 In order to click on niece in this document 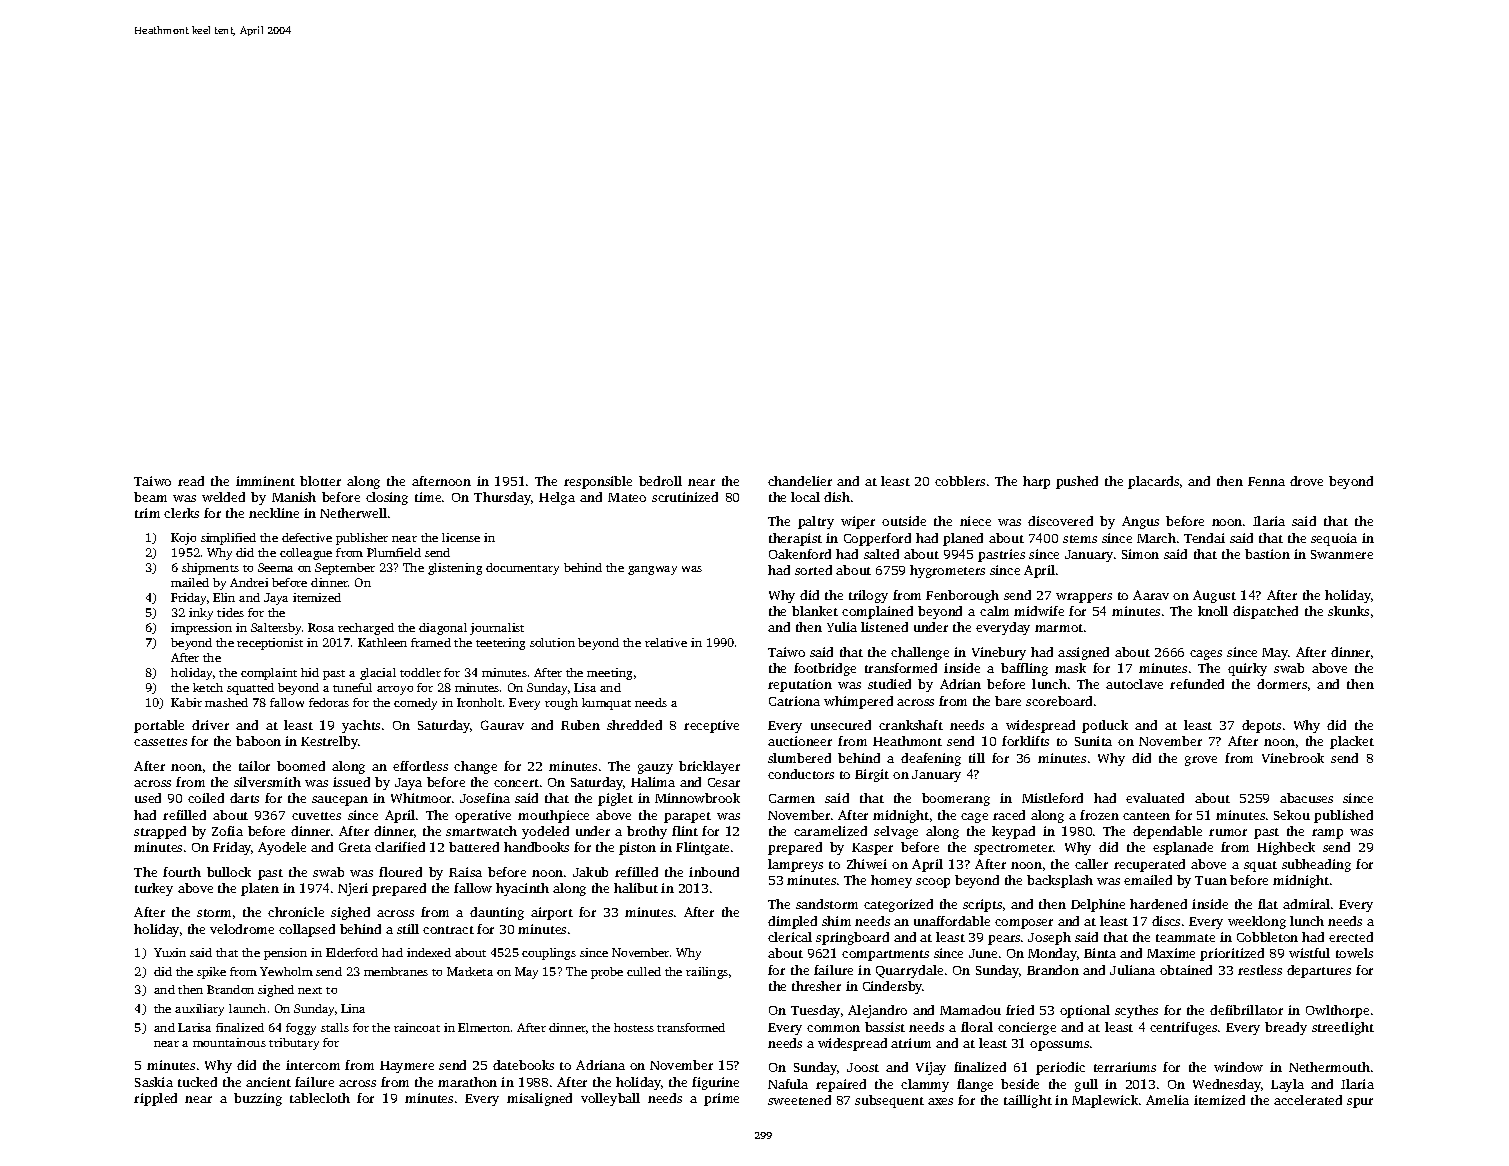, I will do `click(975, 521)`.
